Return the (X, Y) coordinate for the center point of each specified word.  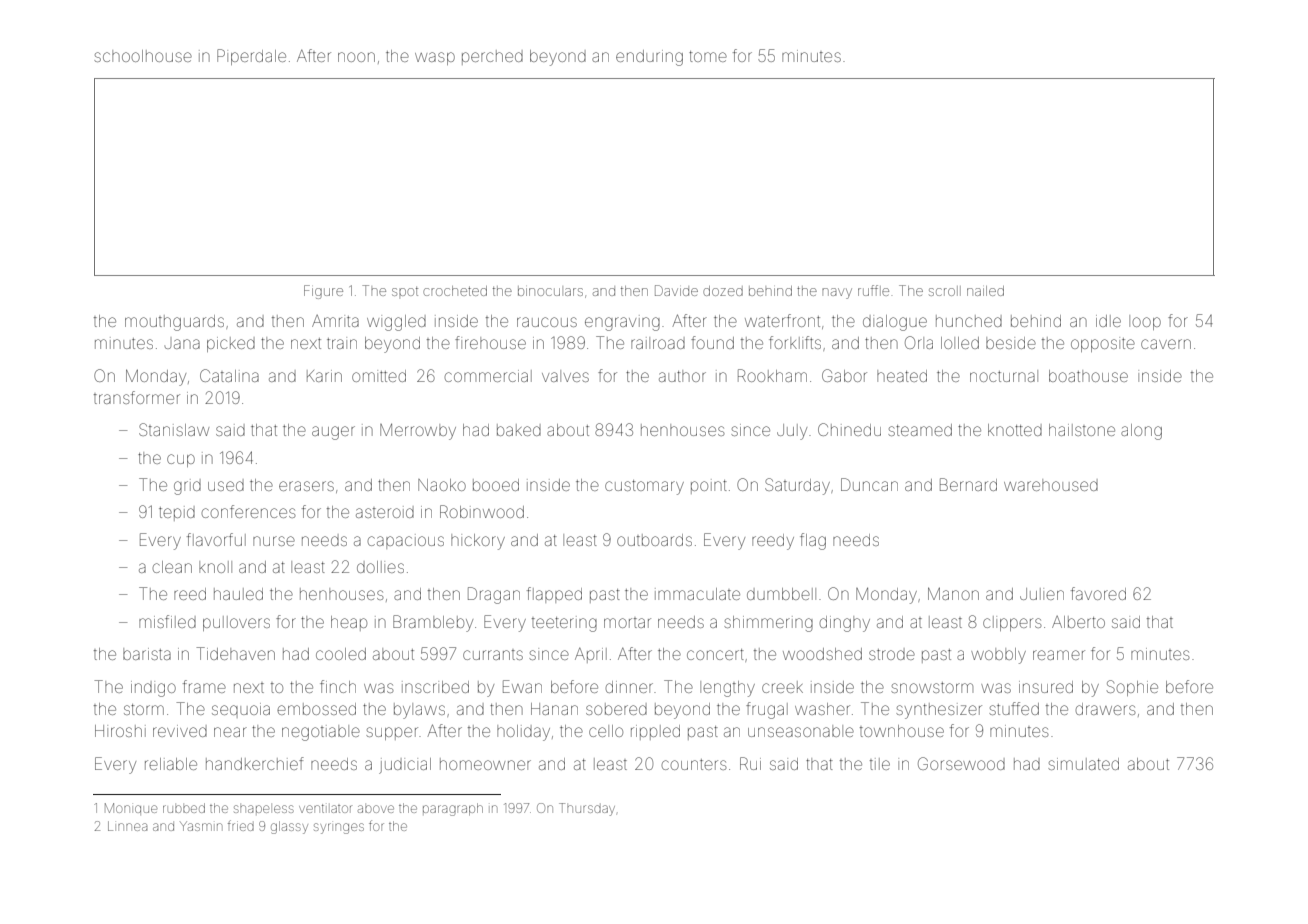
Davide (676, 290)
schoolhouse (143, 56)
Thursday (587, 809)
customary (644, 487)
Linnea (127, 826)
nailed (985, 291)
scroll (945, 291)
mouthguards (174, 323)
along (1141, 432)
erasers (306, 486)
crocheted (455, 291)
